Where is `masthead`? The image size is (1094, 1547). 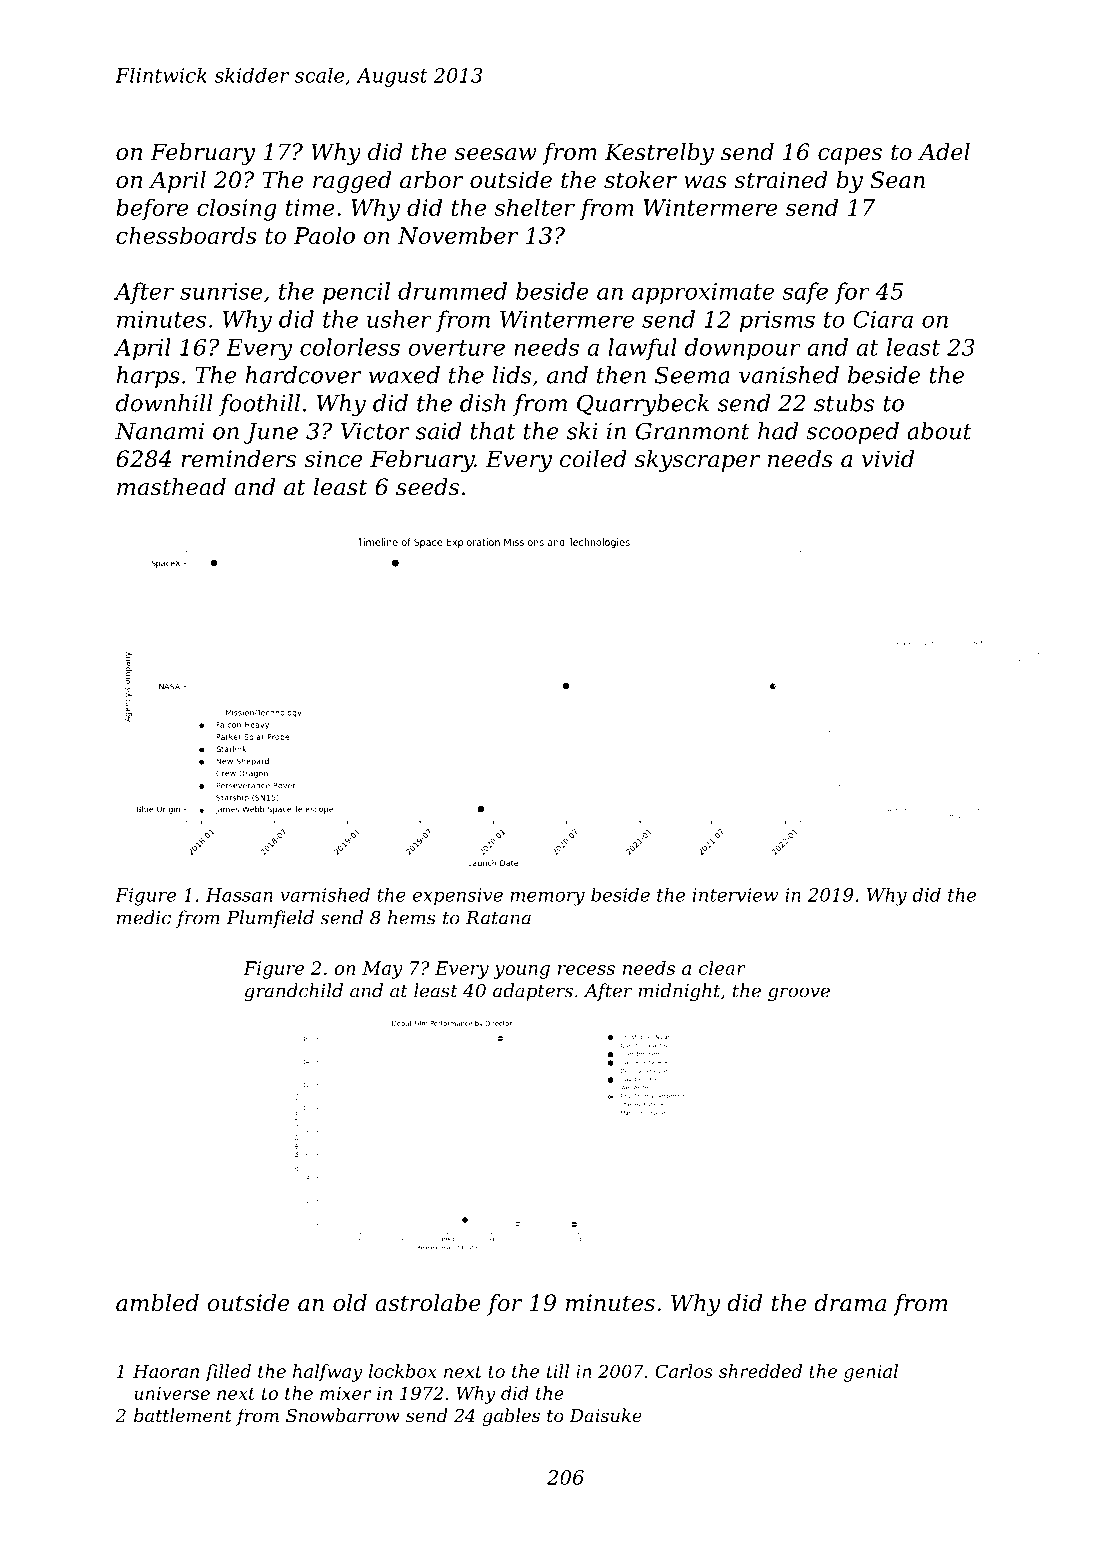
masthead is located at coordinates (171, 487).
